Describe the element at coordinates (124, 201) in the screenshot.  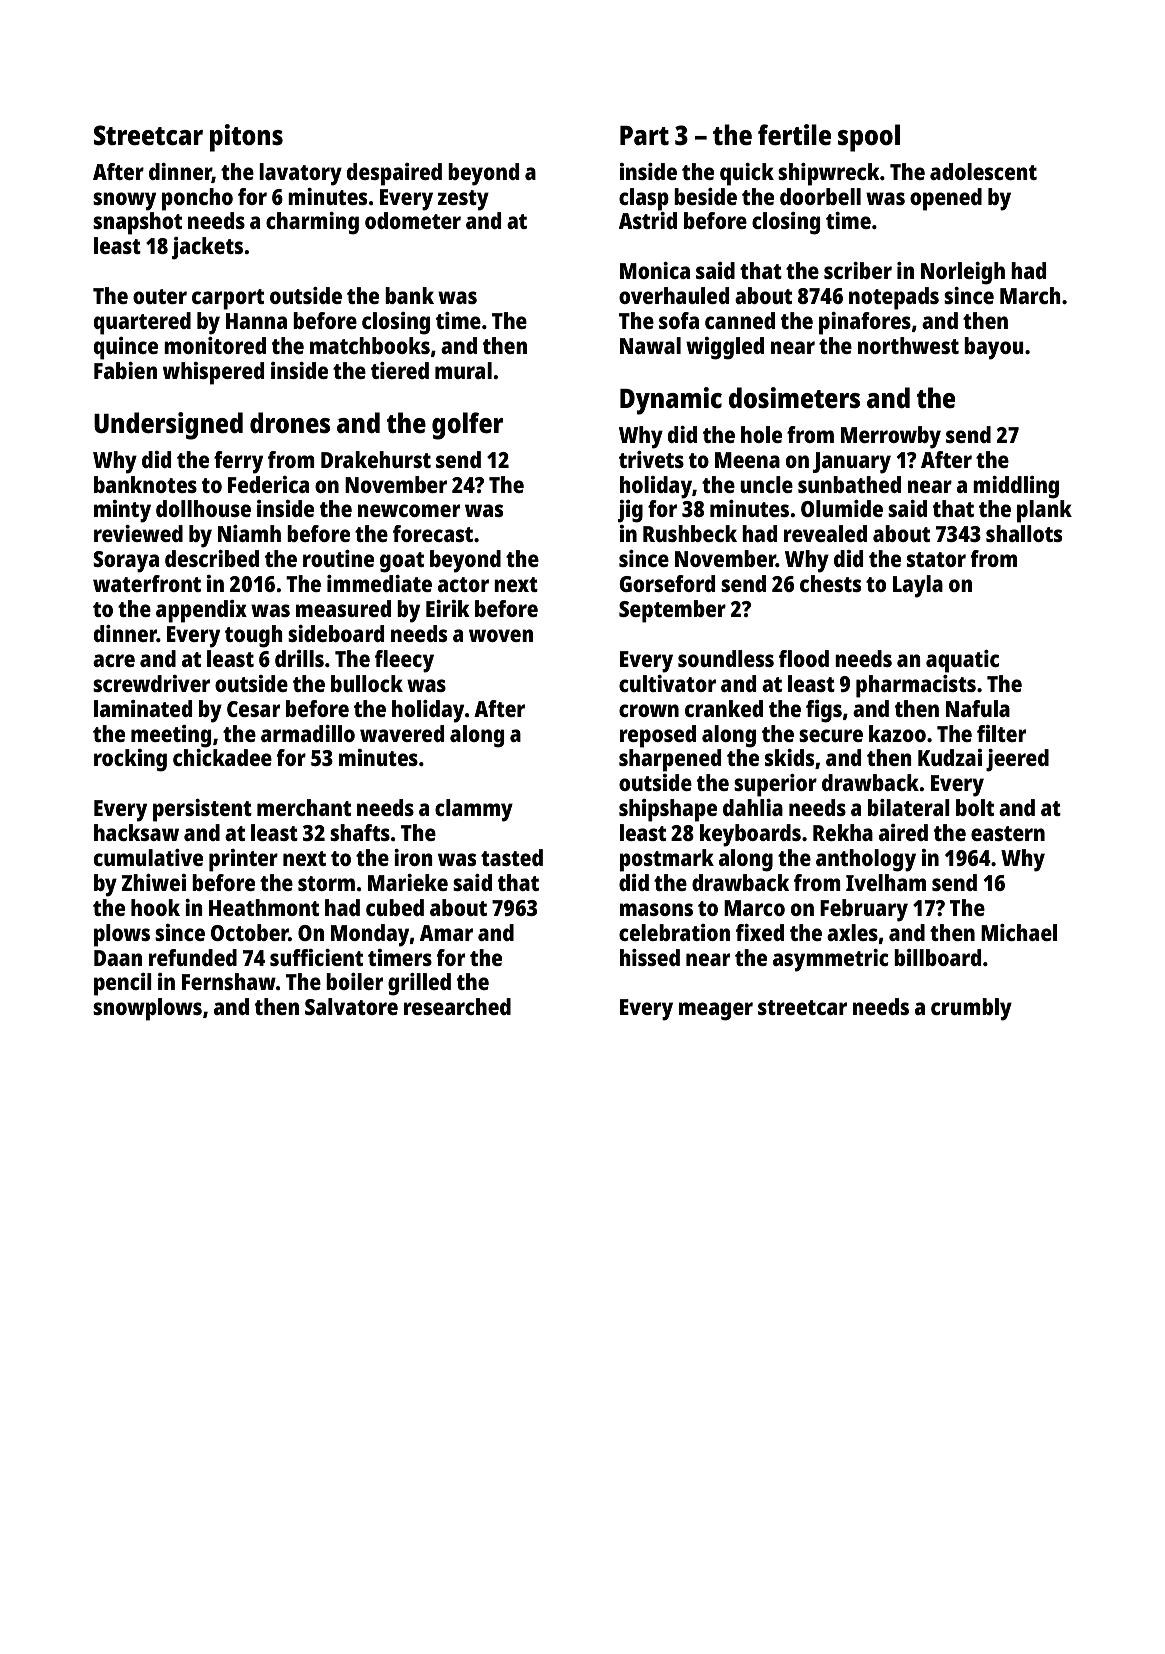
I see `snowy` at that location.
